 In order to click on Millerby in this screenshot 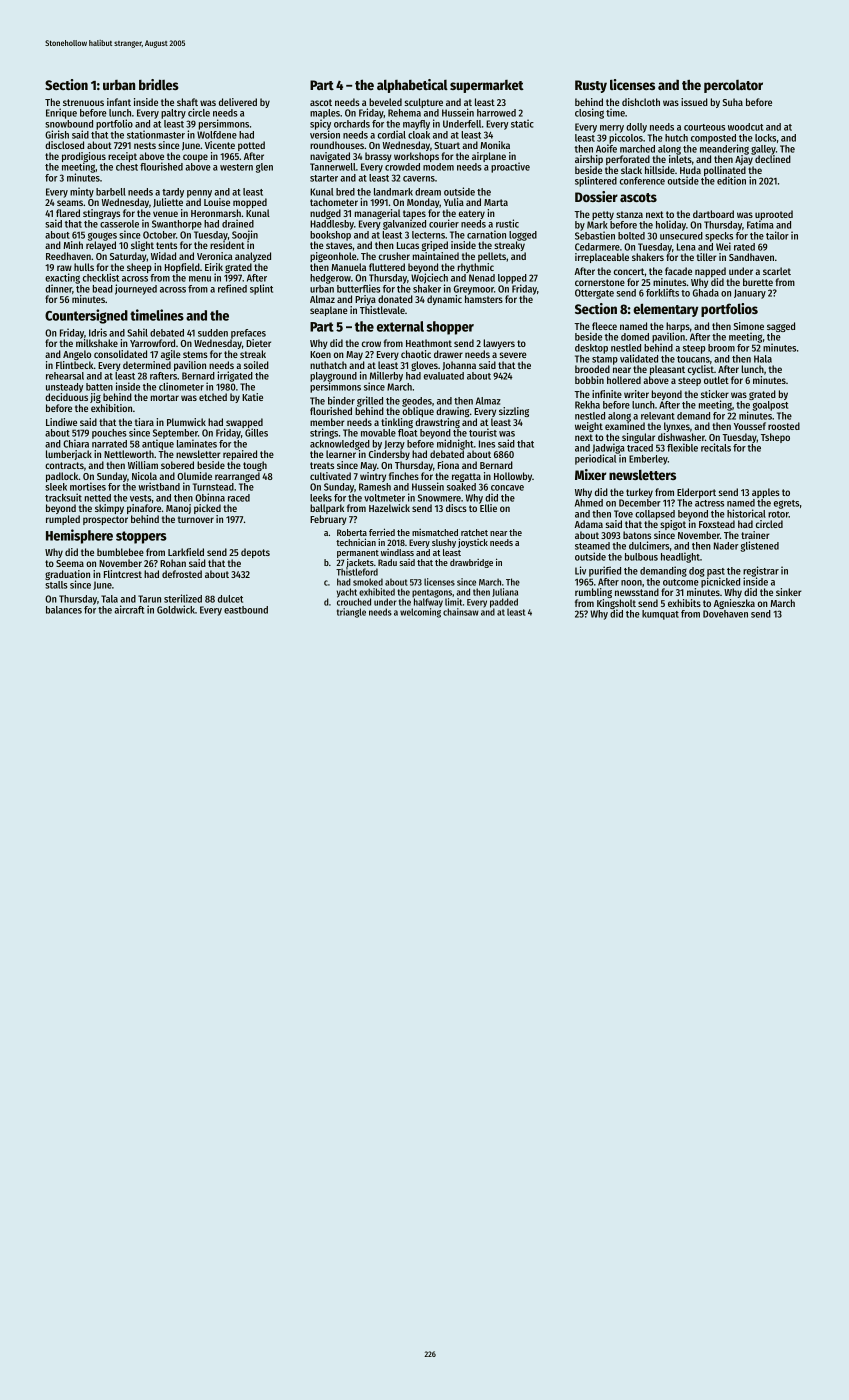, I will do `click(386, 376)`.
